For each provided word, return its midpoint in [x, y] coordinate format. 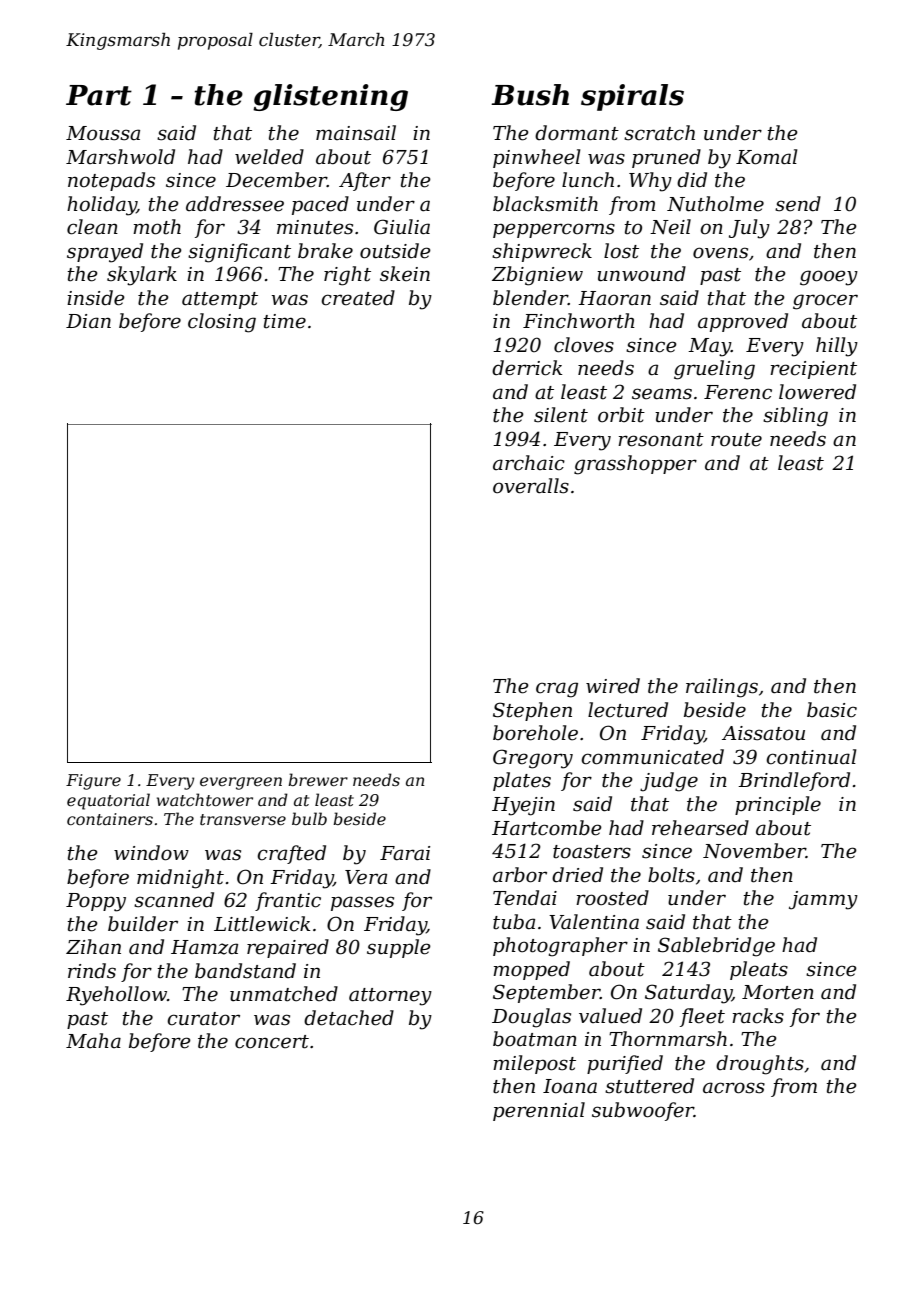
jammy [823, 900]
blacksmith [545, 204]
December [276, 180]
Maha [93, 1040]
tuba [514, 922]
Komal [766, 157]
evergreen [241, 783]
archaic [529, 463]
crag [557, 690]
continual [811, 757]
